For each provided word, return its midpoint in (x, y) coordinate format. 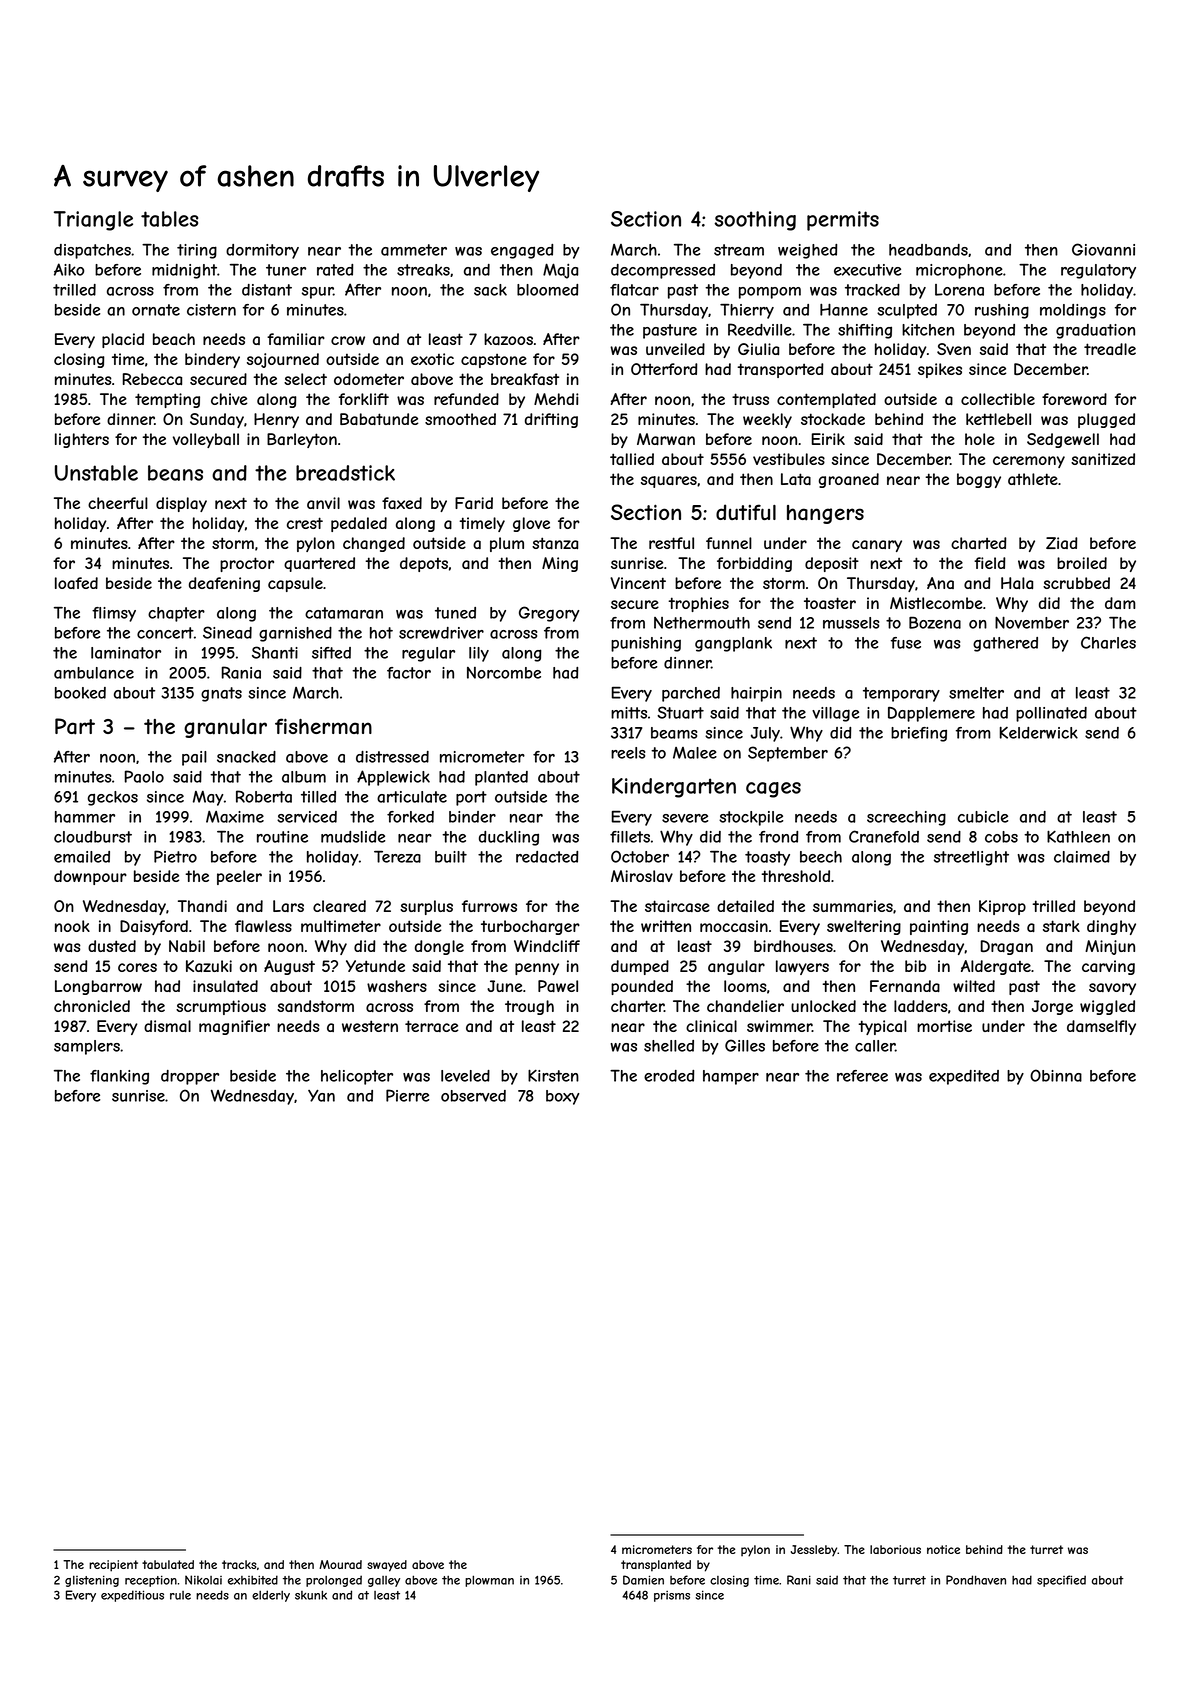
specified (1061, 1581)
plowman (489, 1581)
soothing (755, 221)
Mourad (340, 1564)
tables (169, 219)
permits (843, 221)
